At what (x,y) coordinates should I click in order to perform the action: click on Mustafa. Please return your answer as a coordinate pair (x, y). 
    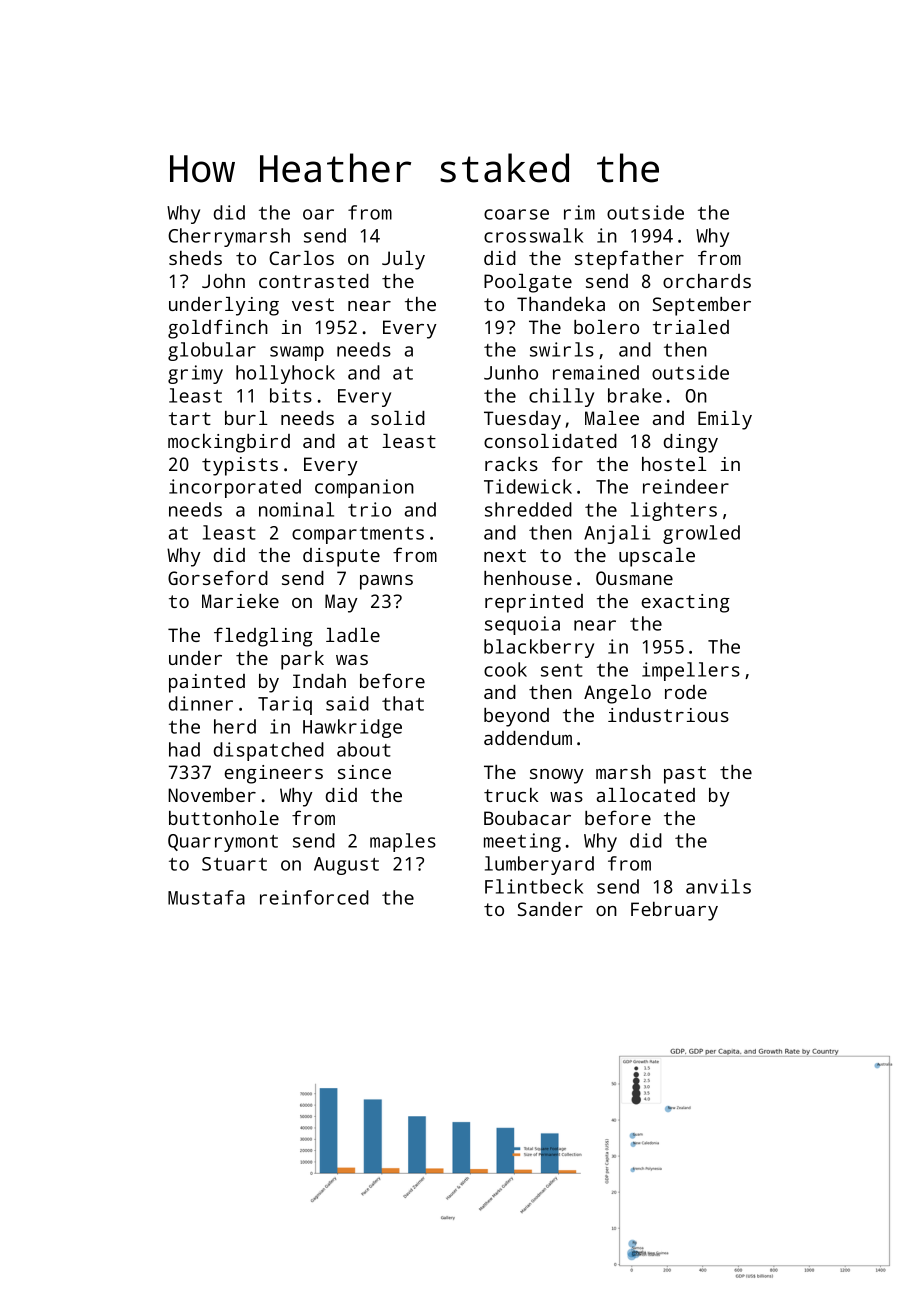
    Looking at the image, I should click on (206, 897).
